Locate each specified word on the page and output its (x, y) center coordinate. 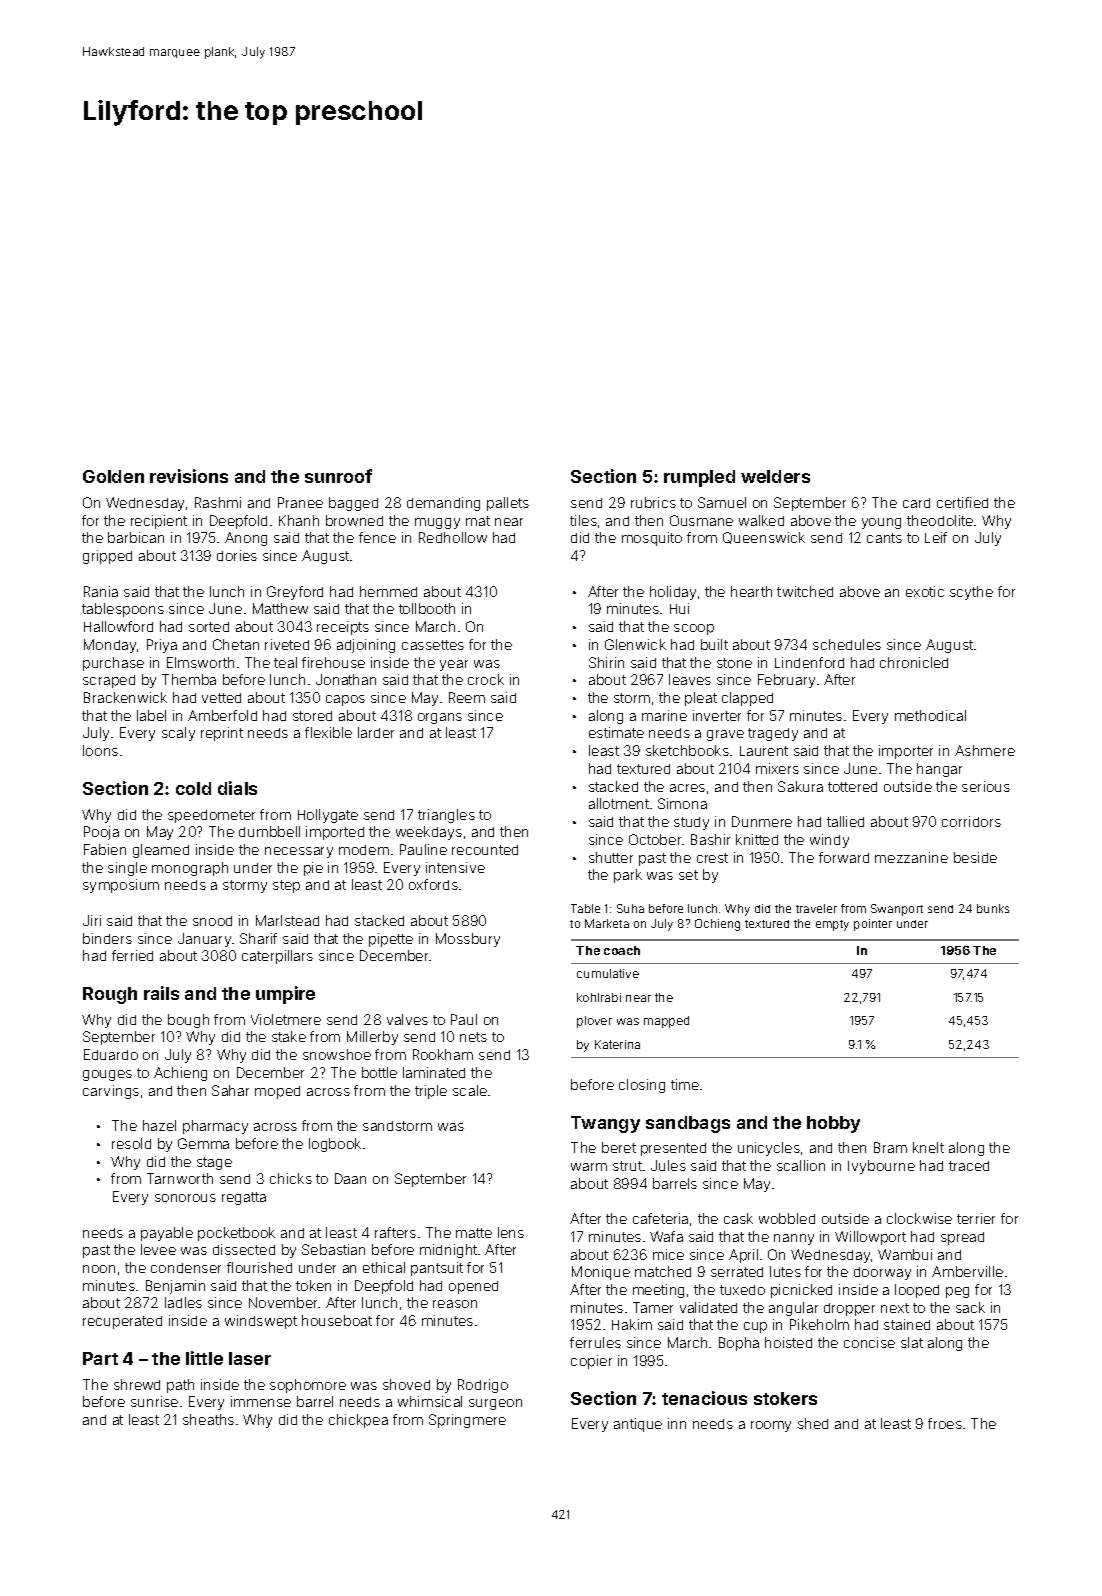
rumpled (699, 478)
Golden (113, 476)
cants (884, 538)
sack (970, 1307)
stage (214, 1163)
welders (775, 476)
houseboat (337, 1320)
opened (473, 1287)
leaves (690, 679)
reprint (222, 734)
